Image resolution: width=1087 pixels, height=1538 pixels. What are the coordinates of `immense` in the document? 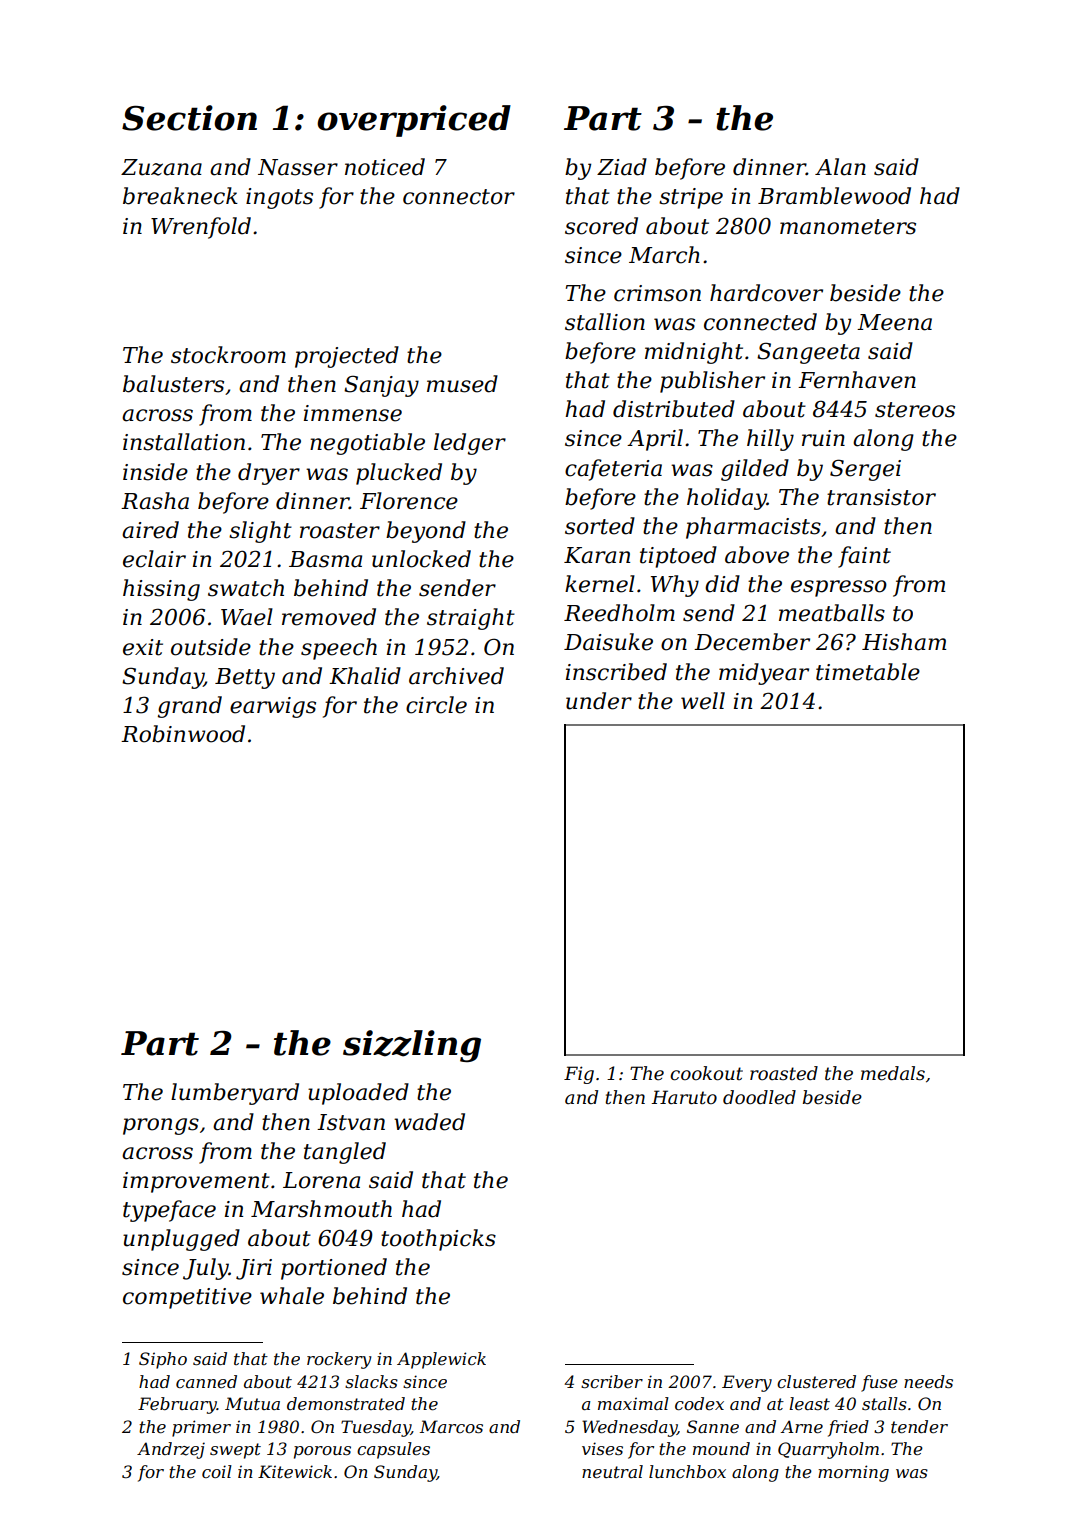 It's located at (353, 413).
